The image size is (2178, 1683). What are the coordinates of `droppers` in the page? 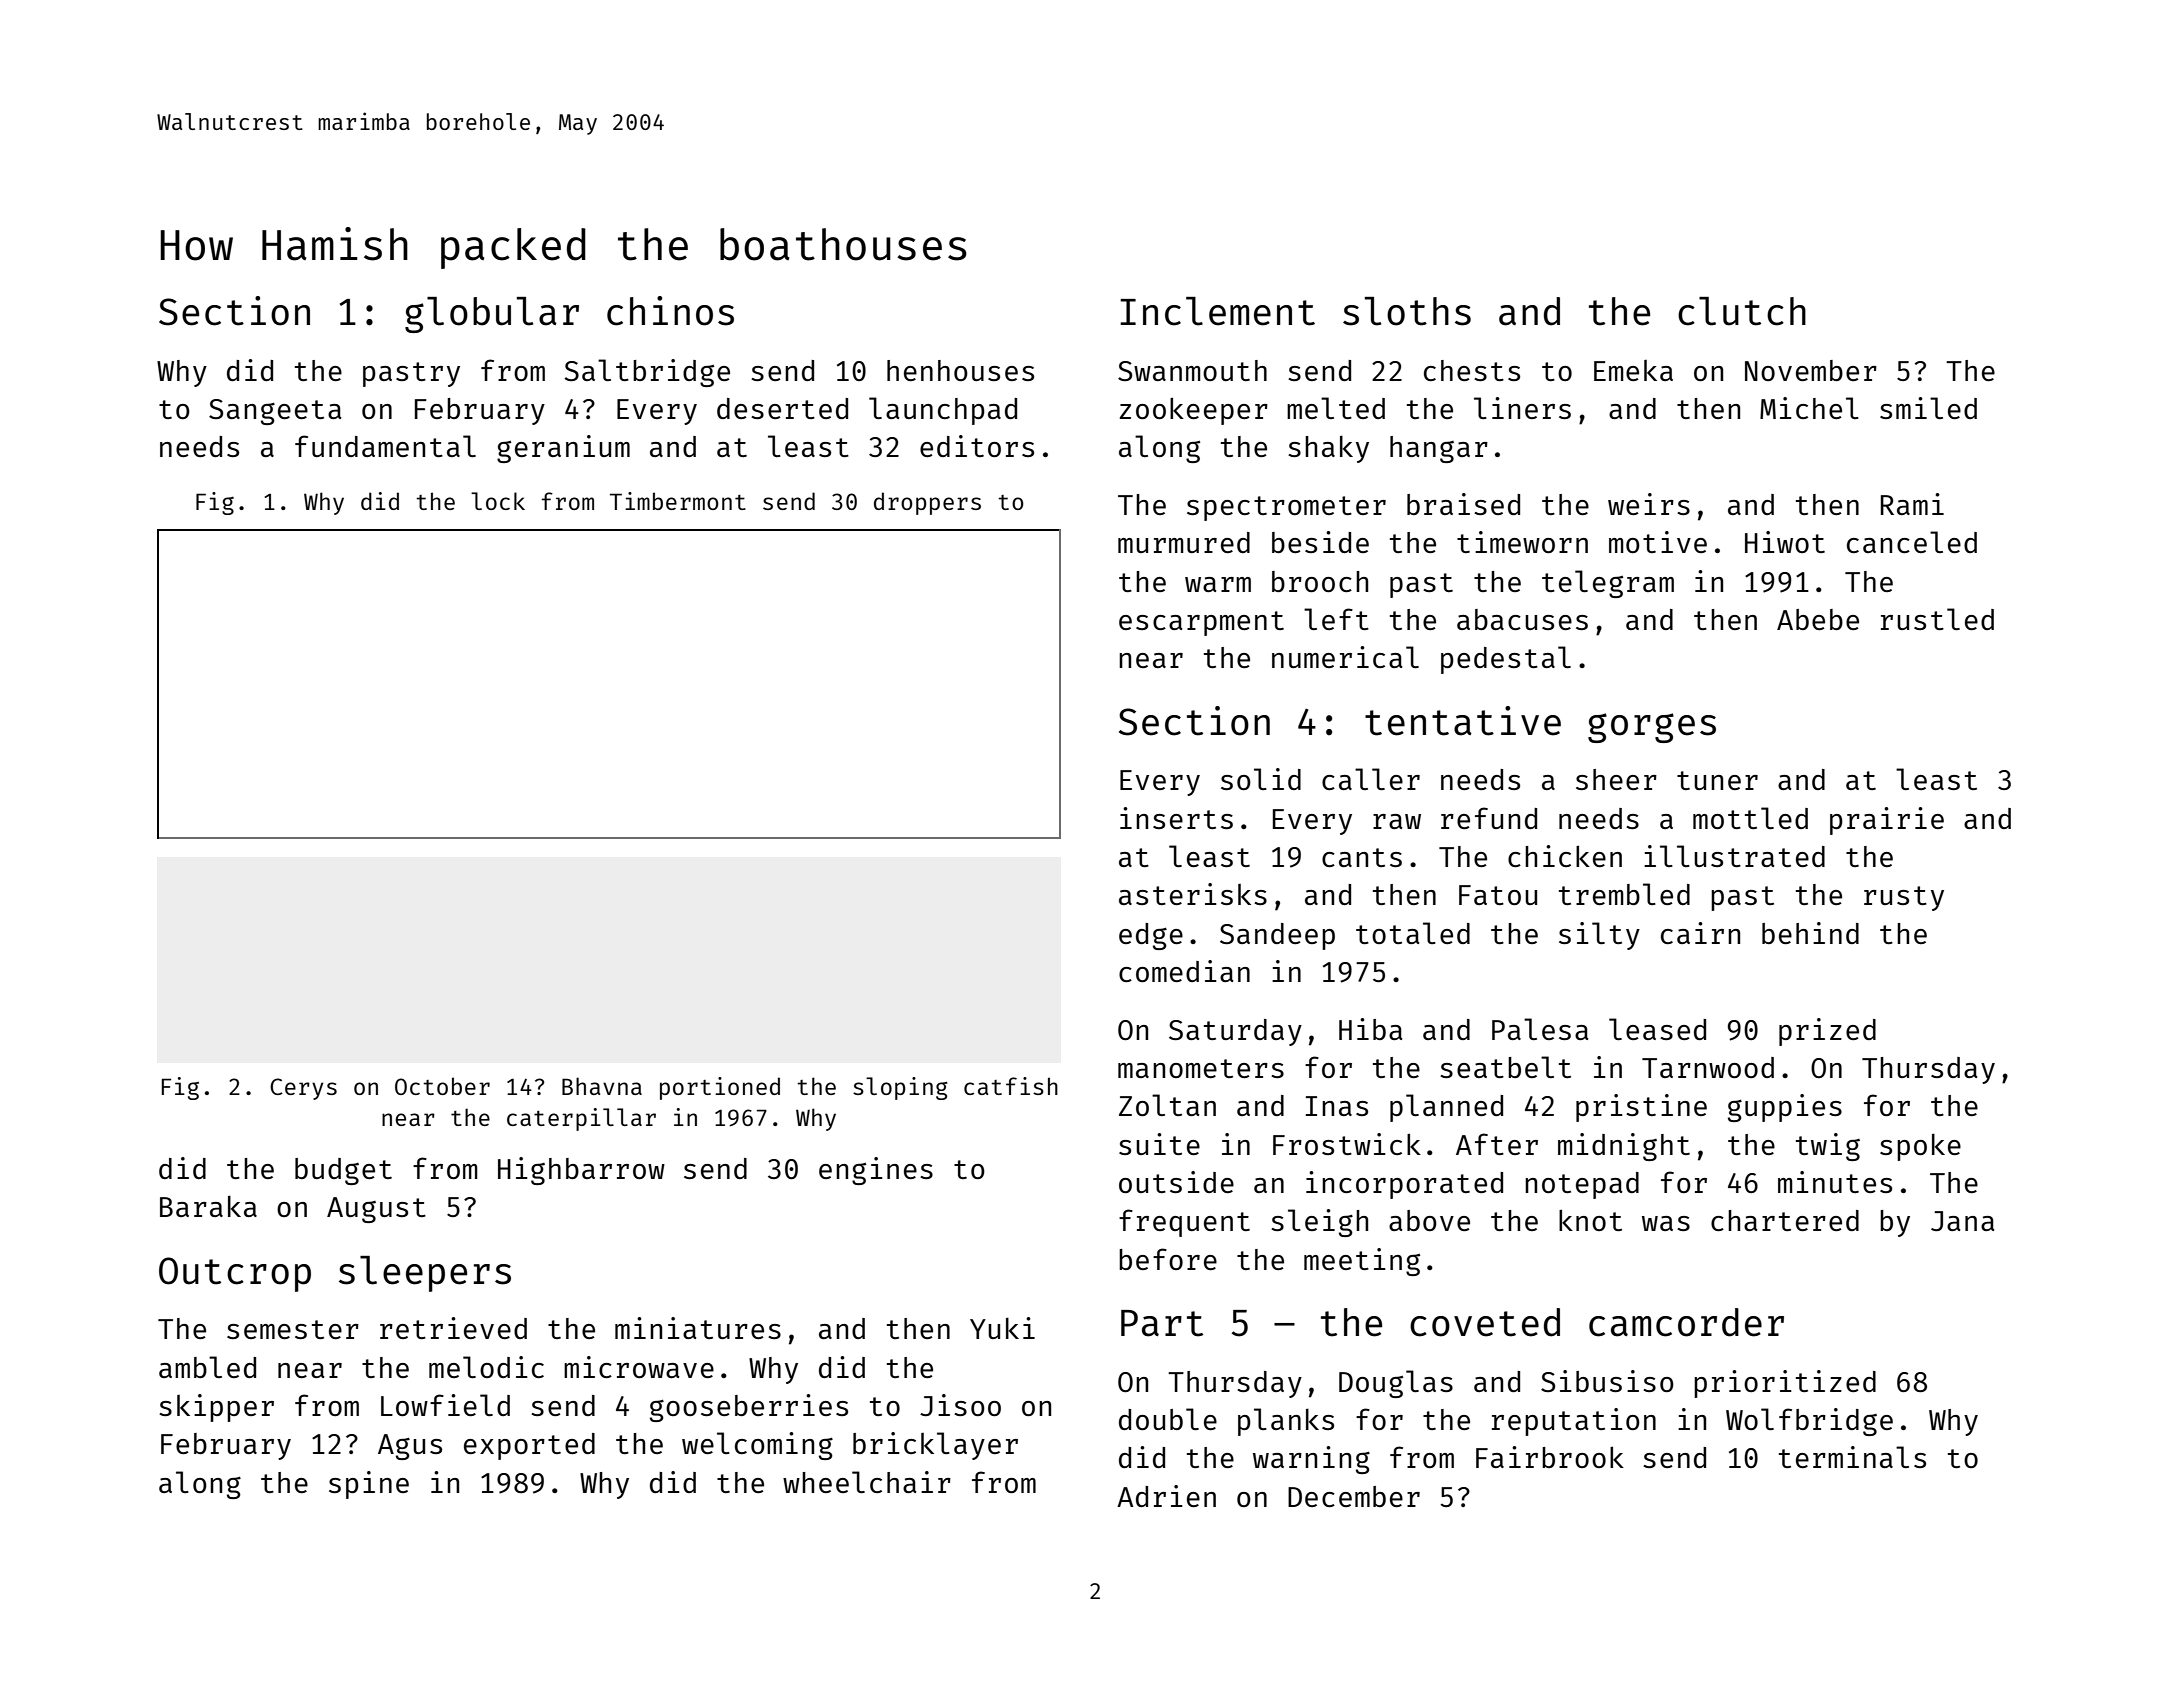 It's located at (927, 503).
